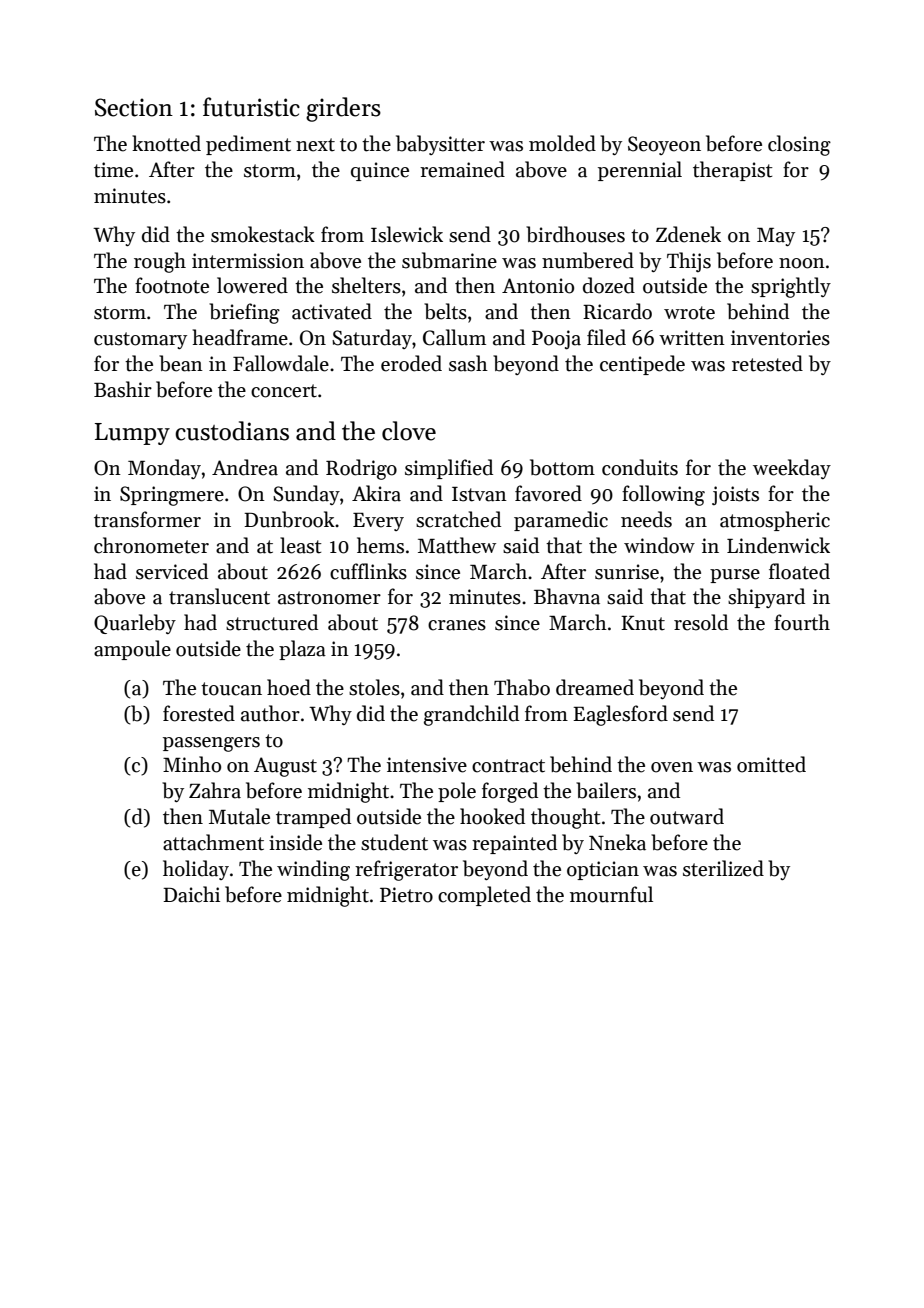 The height and width of the screenshot is (1308, 924). What do you see at coordinates (199, 713) in the screenshot?
I see `forested` at bounding box center [199, 713].
